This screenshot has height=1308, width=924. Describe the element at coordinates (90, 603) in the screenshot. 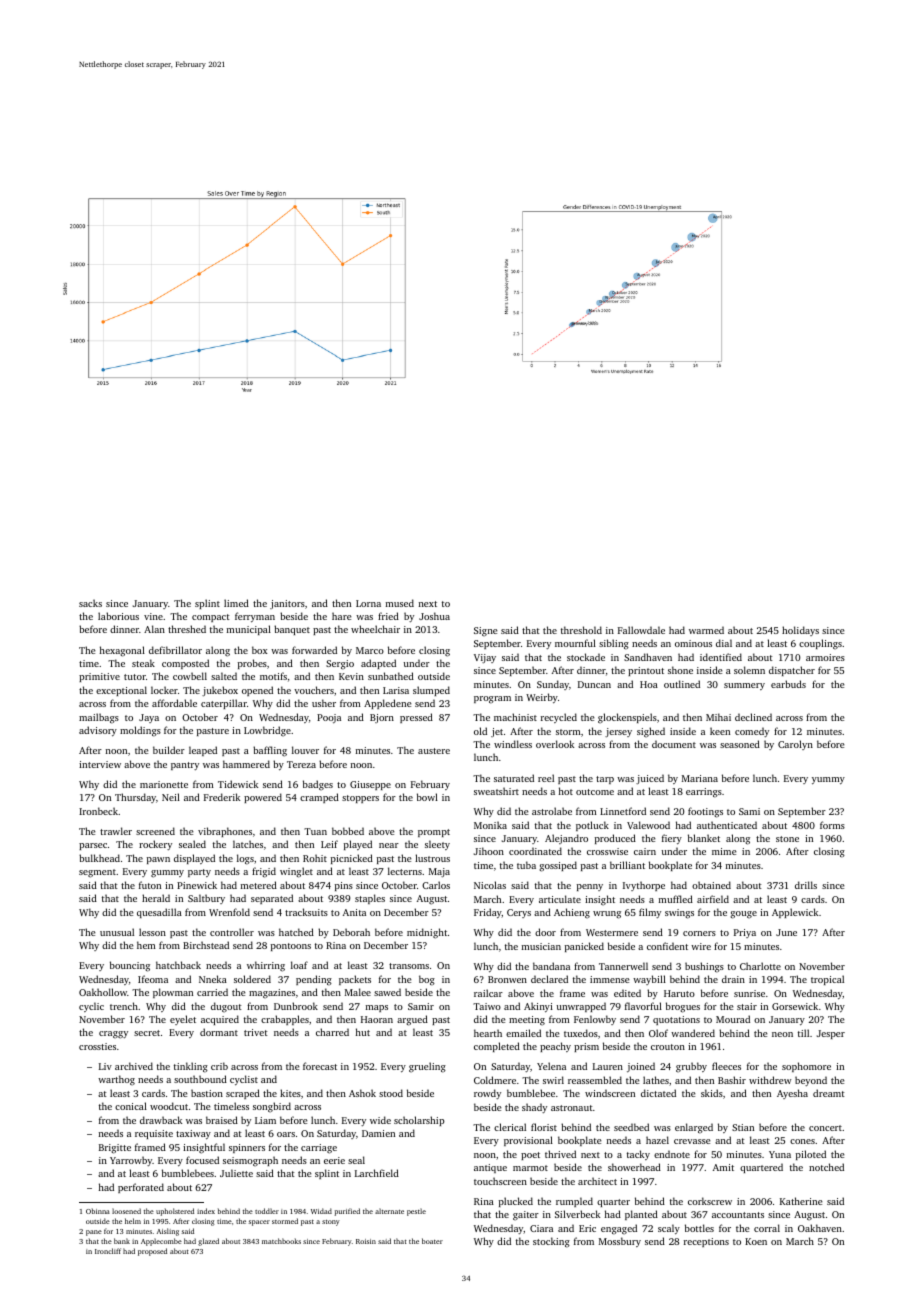

I see `sacks` at that location.
